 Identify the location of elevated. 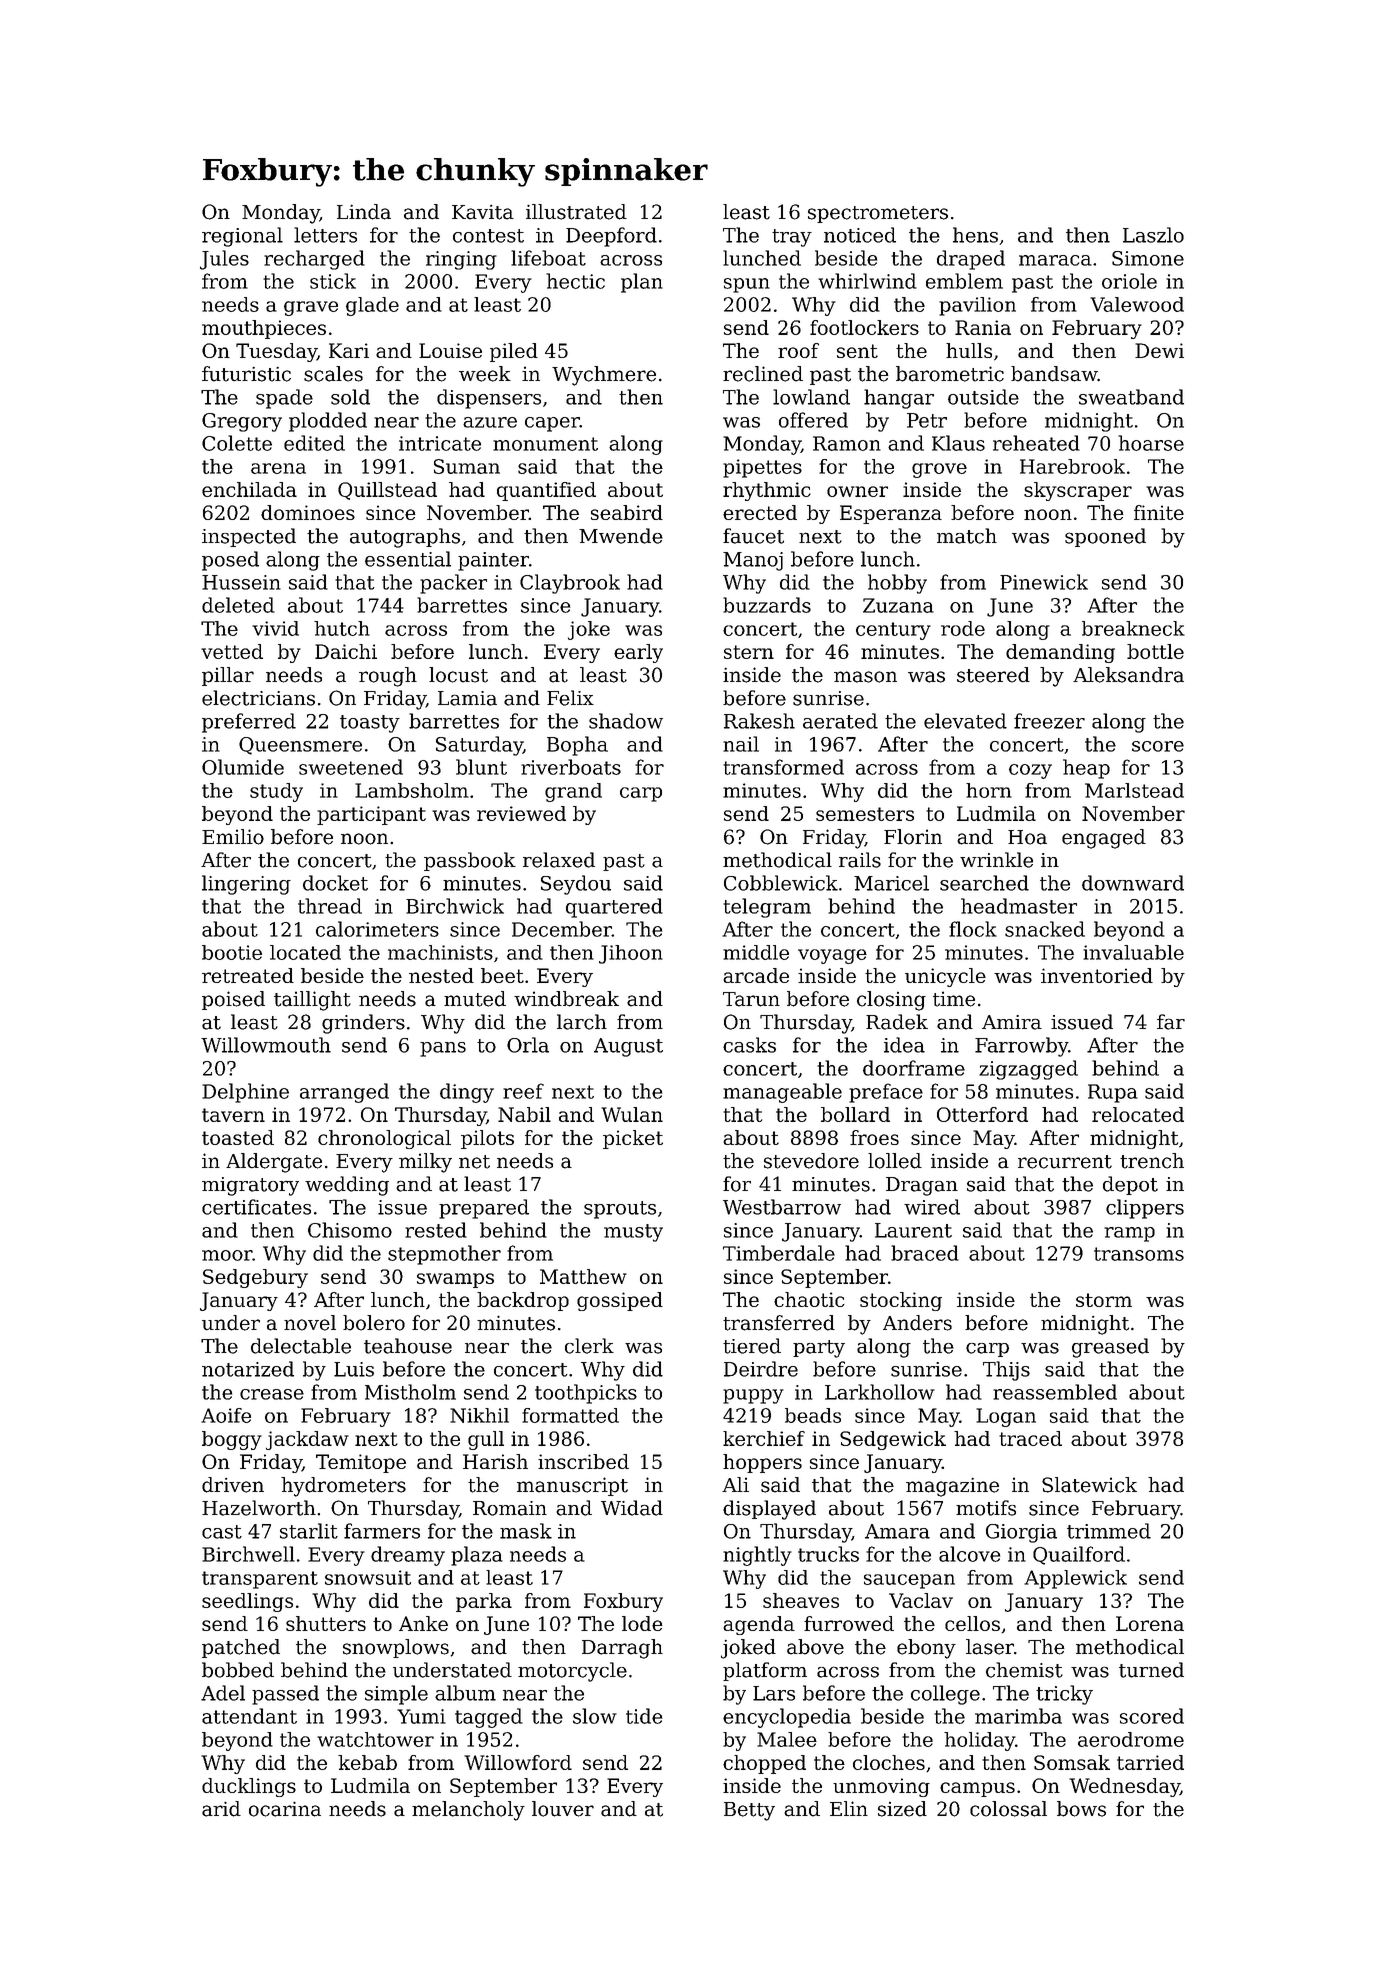
(965, 721).
